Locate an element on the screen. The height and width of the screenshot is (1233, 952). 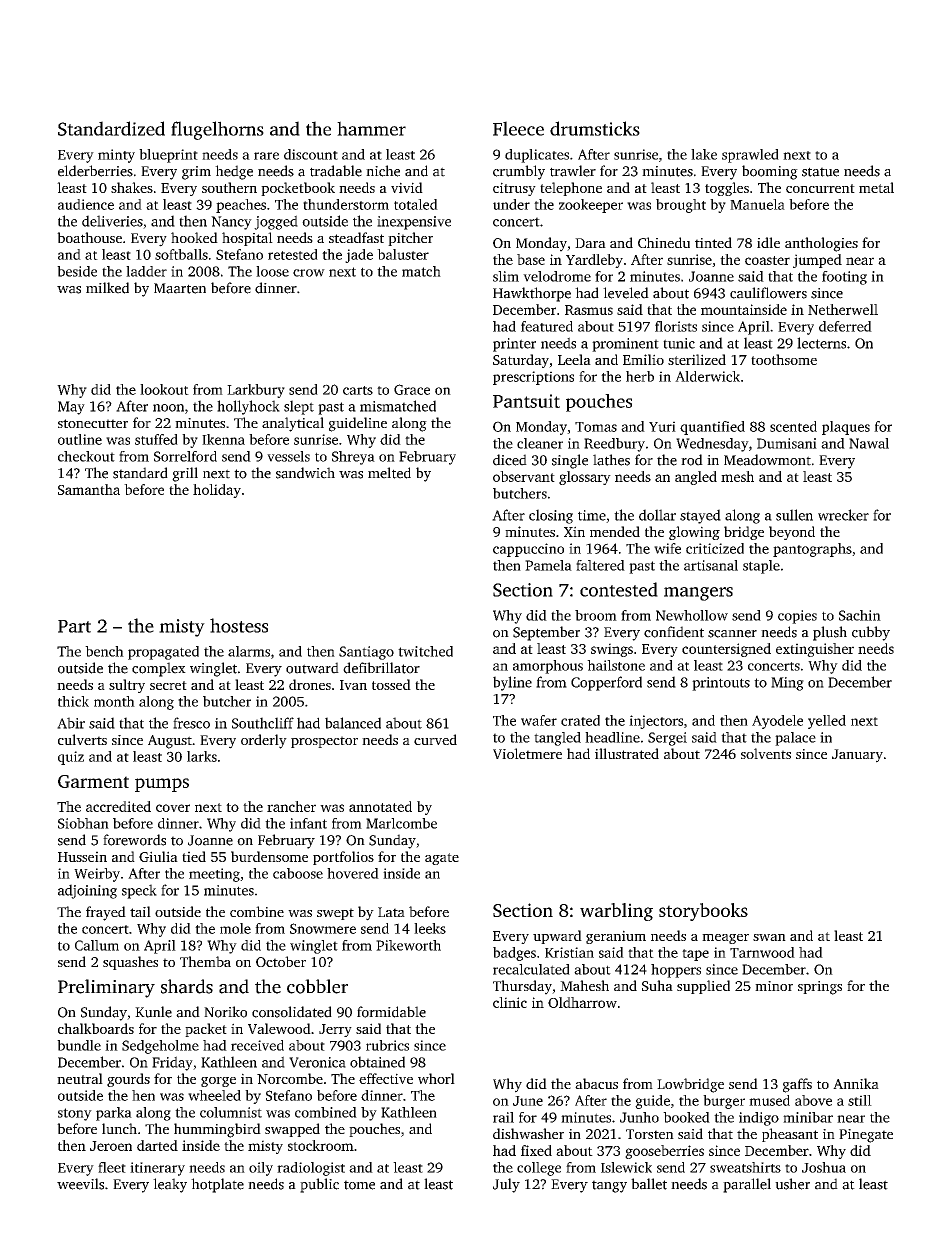
loose is located at coordinates (272, 271).
